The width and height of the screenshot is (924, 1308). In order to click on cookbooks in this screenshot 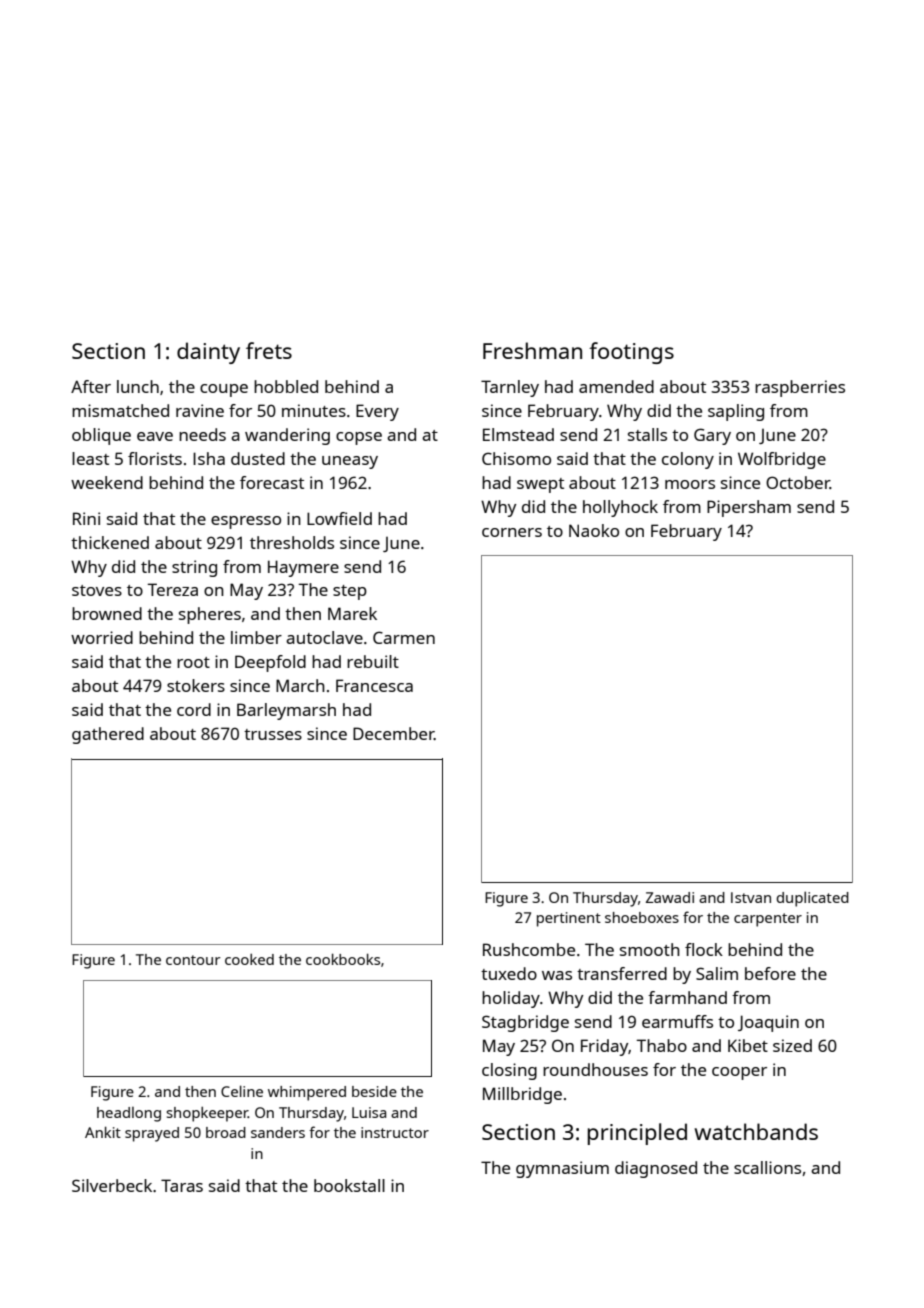, I will do `click(343, 959)`.
